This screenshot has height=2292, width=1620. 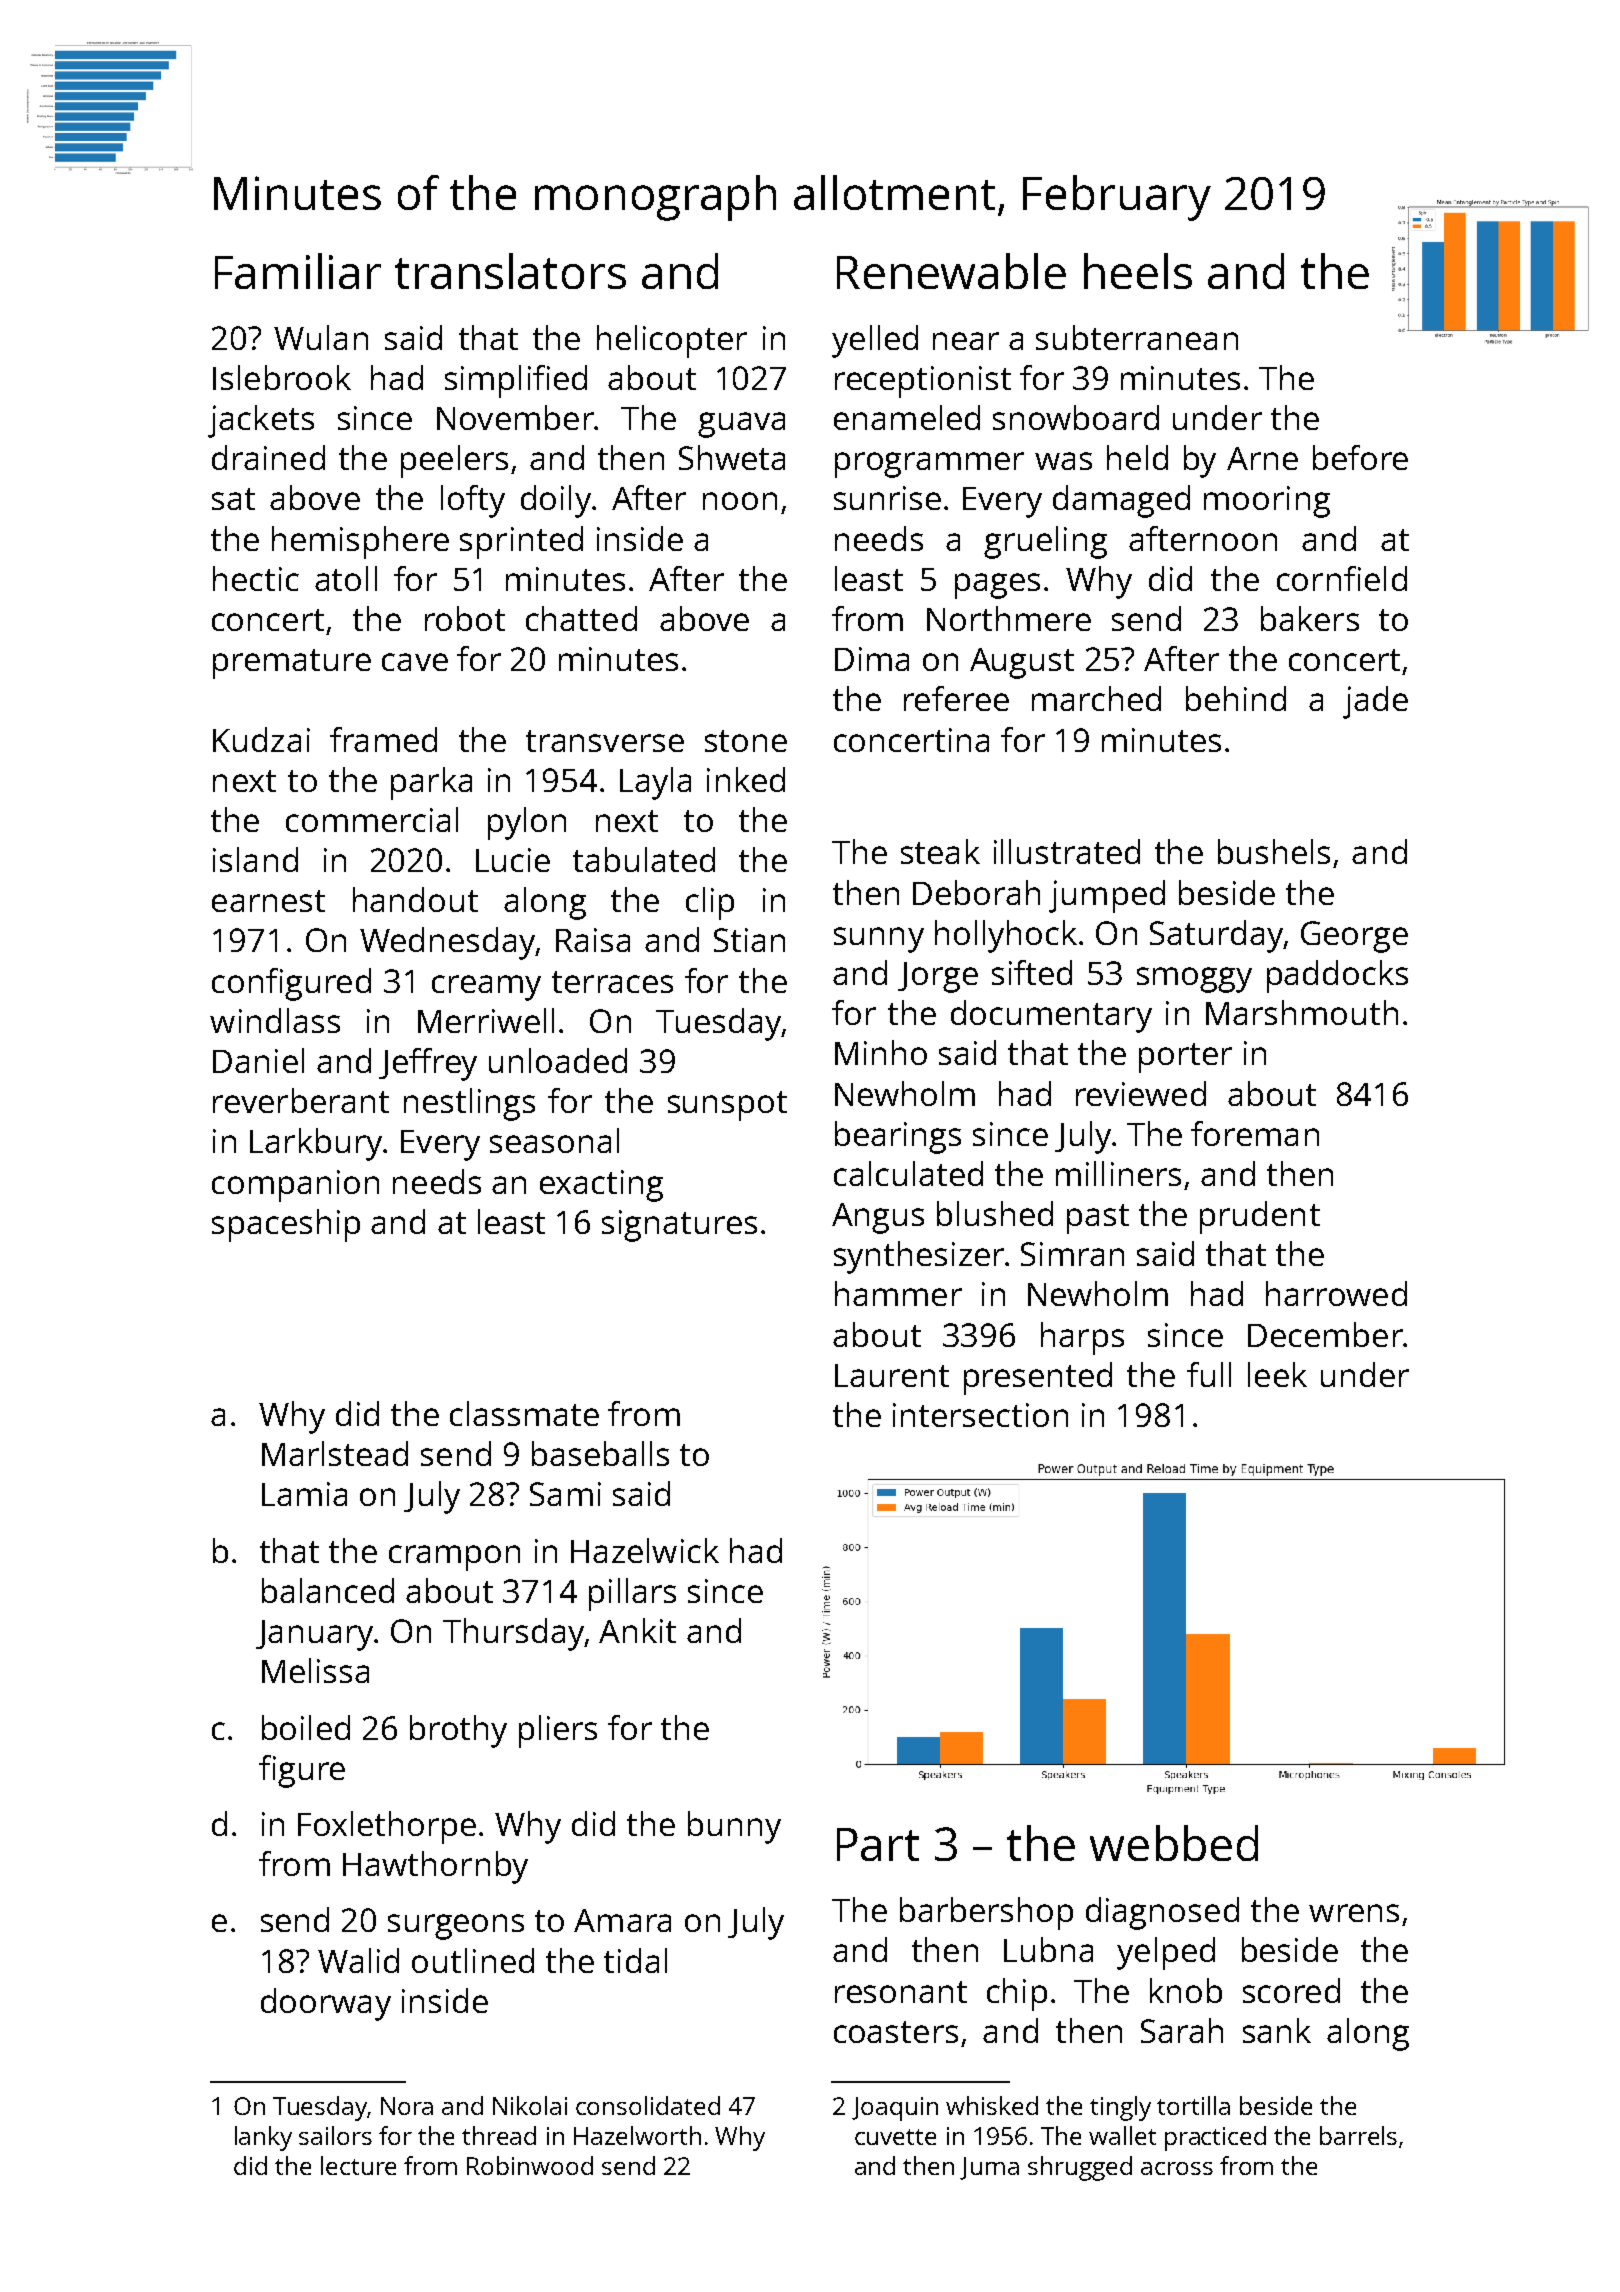 What do you see at coordinates (1267, 502) in the screenshot?
I see `mooring` at bounding box center [1267, 502].
